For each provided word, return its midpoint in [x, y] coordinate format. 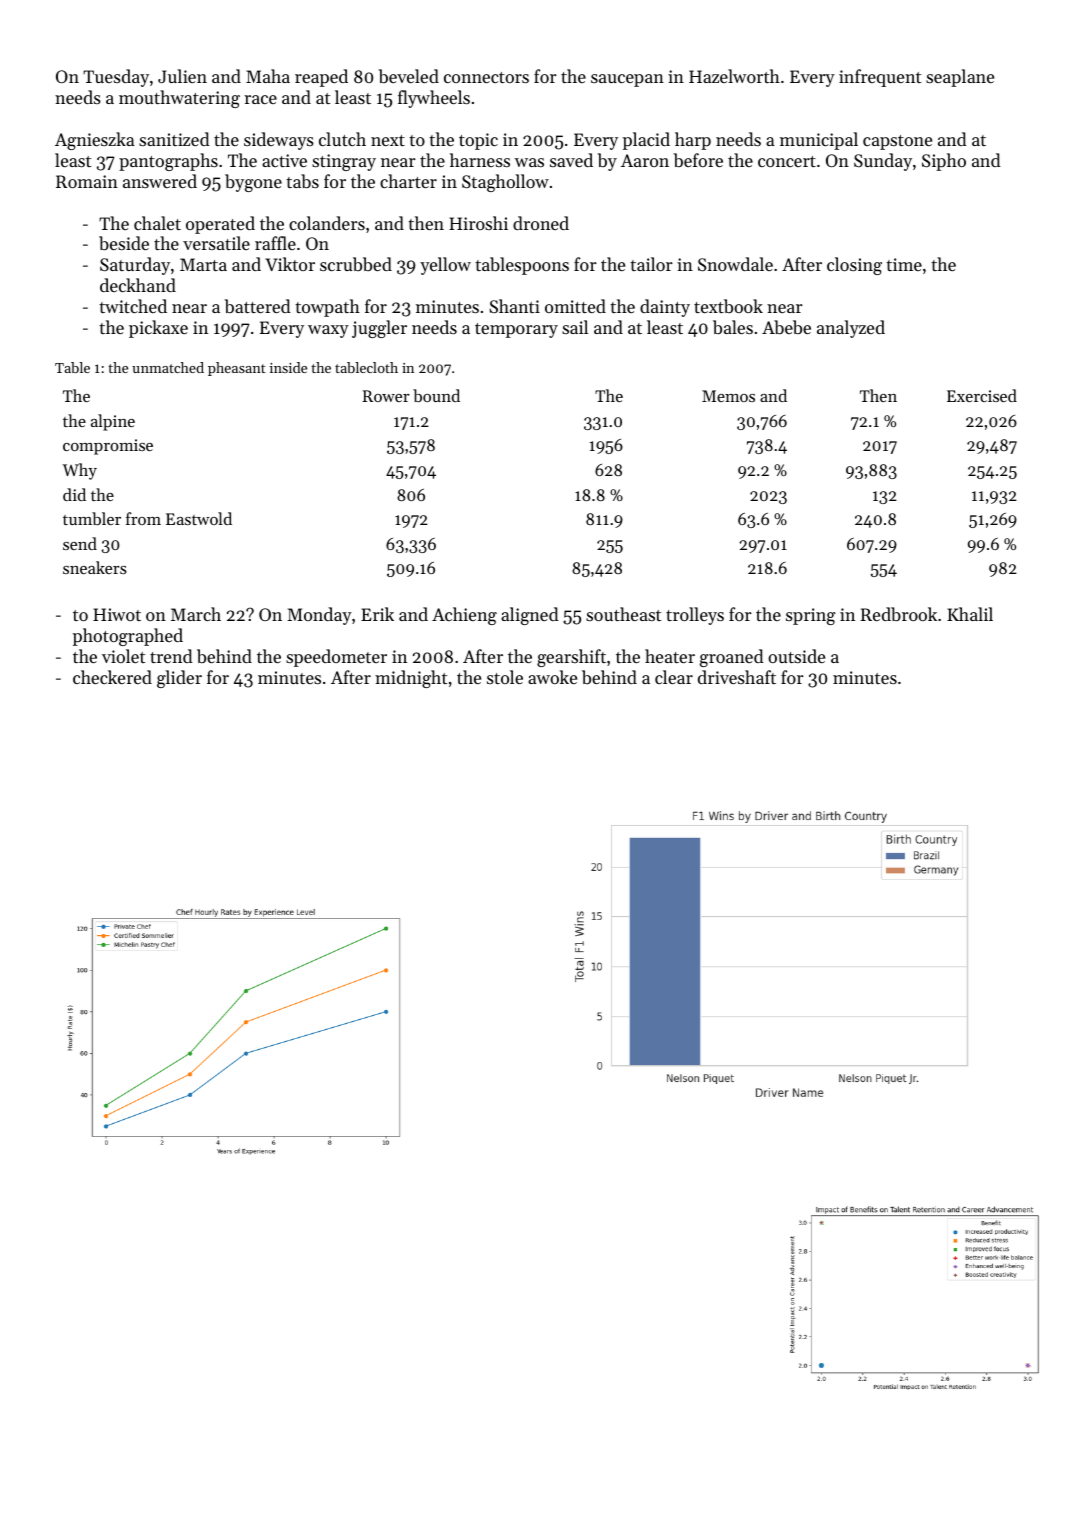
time [904, 264]
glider [179, 679]
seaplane [960, 78]
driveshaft [737, 677]
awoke [552, 677]
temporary [516, 330]
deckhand [138, 285]
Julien [182, 76]
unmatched [168, 367]
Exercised [982, 395]
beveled [409, 76]
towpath [327, 308]
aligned [530, 616]
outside [796, 656]
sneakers [95, 567]
